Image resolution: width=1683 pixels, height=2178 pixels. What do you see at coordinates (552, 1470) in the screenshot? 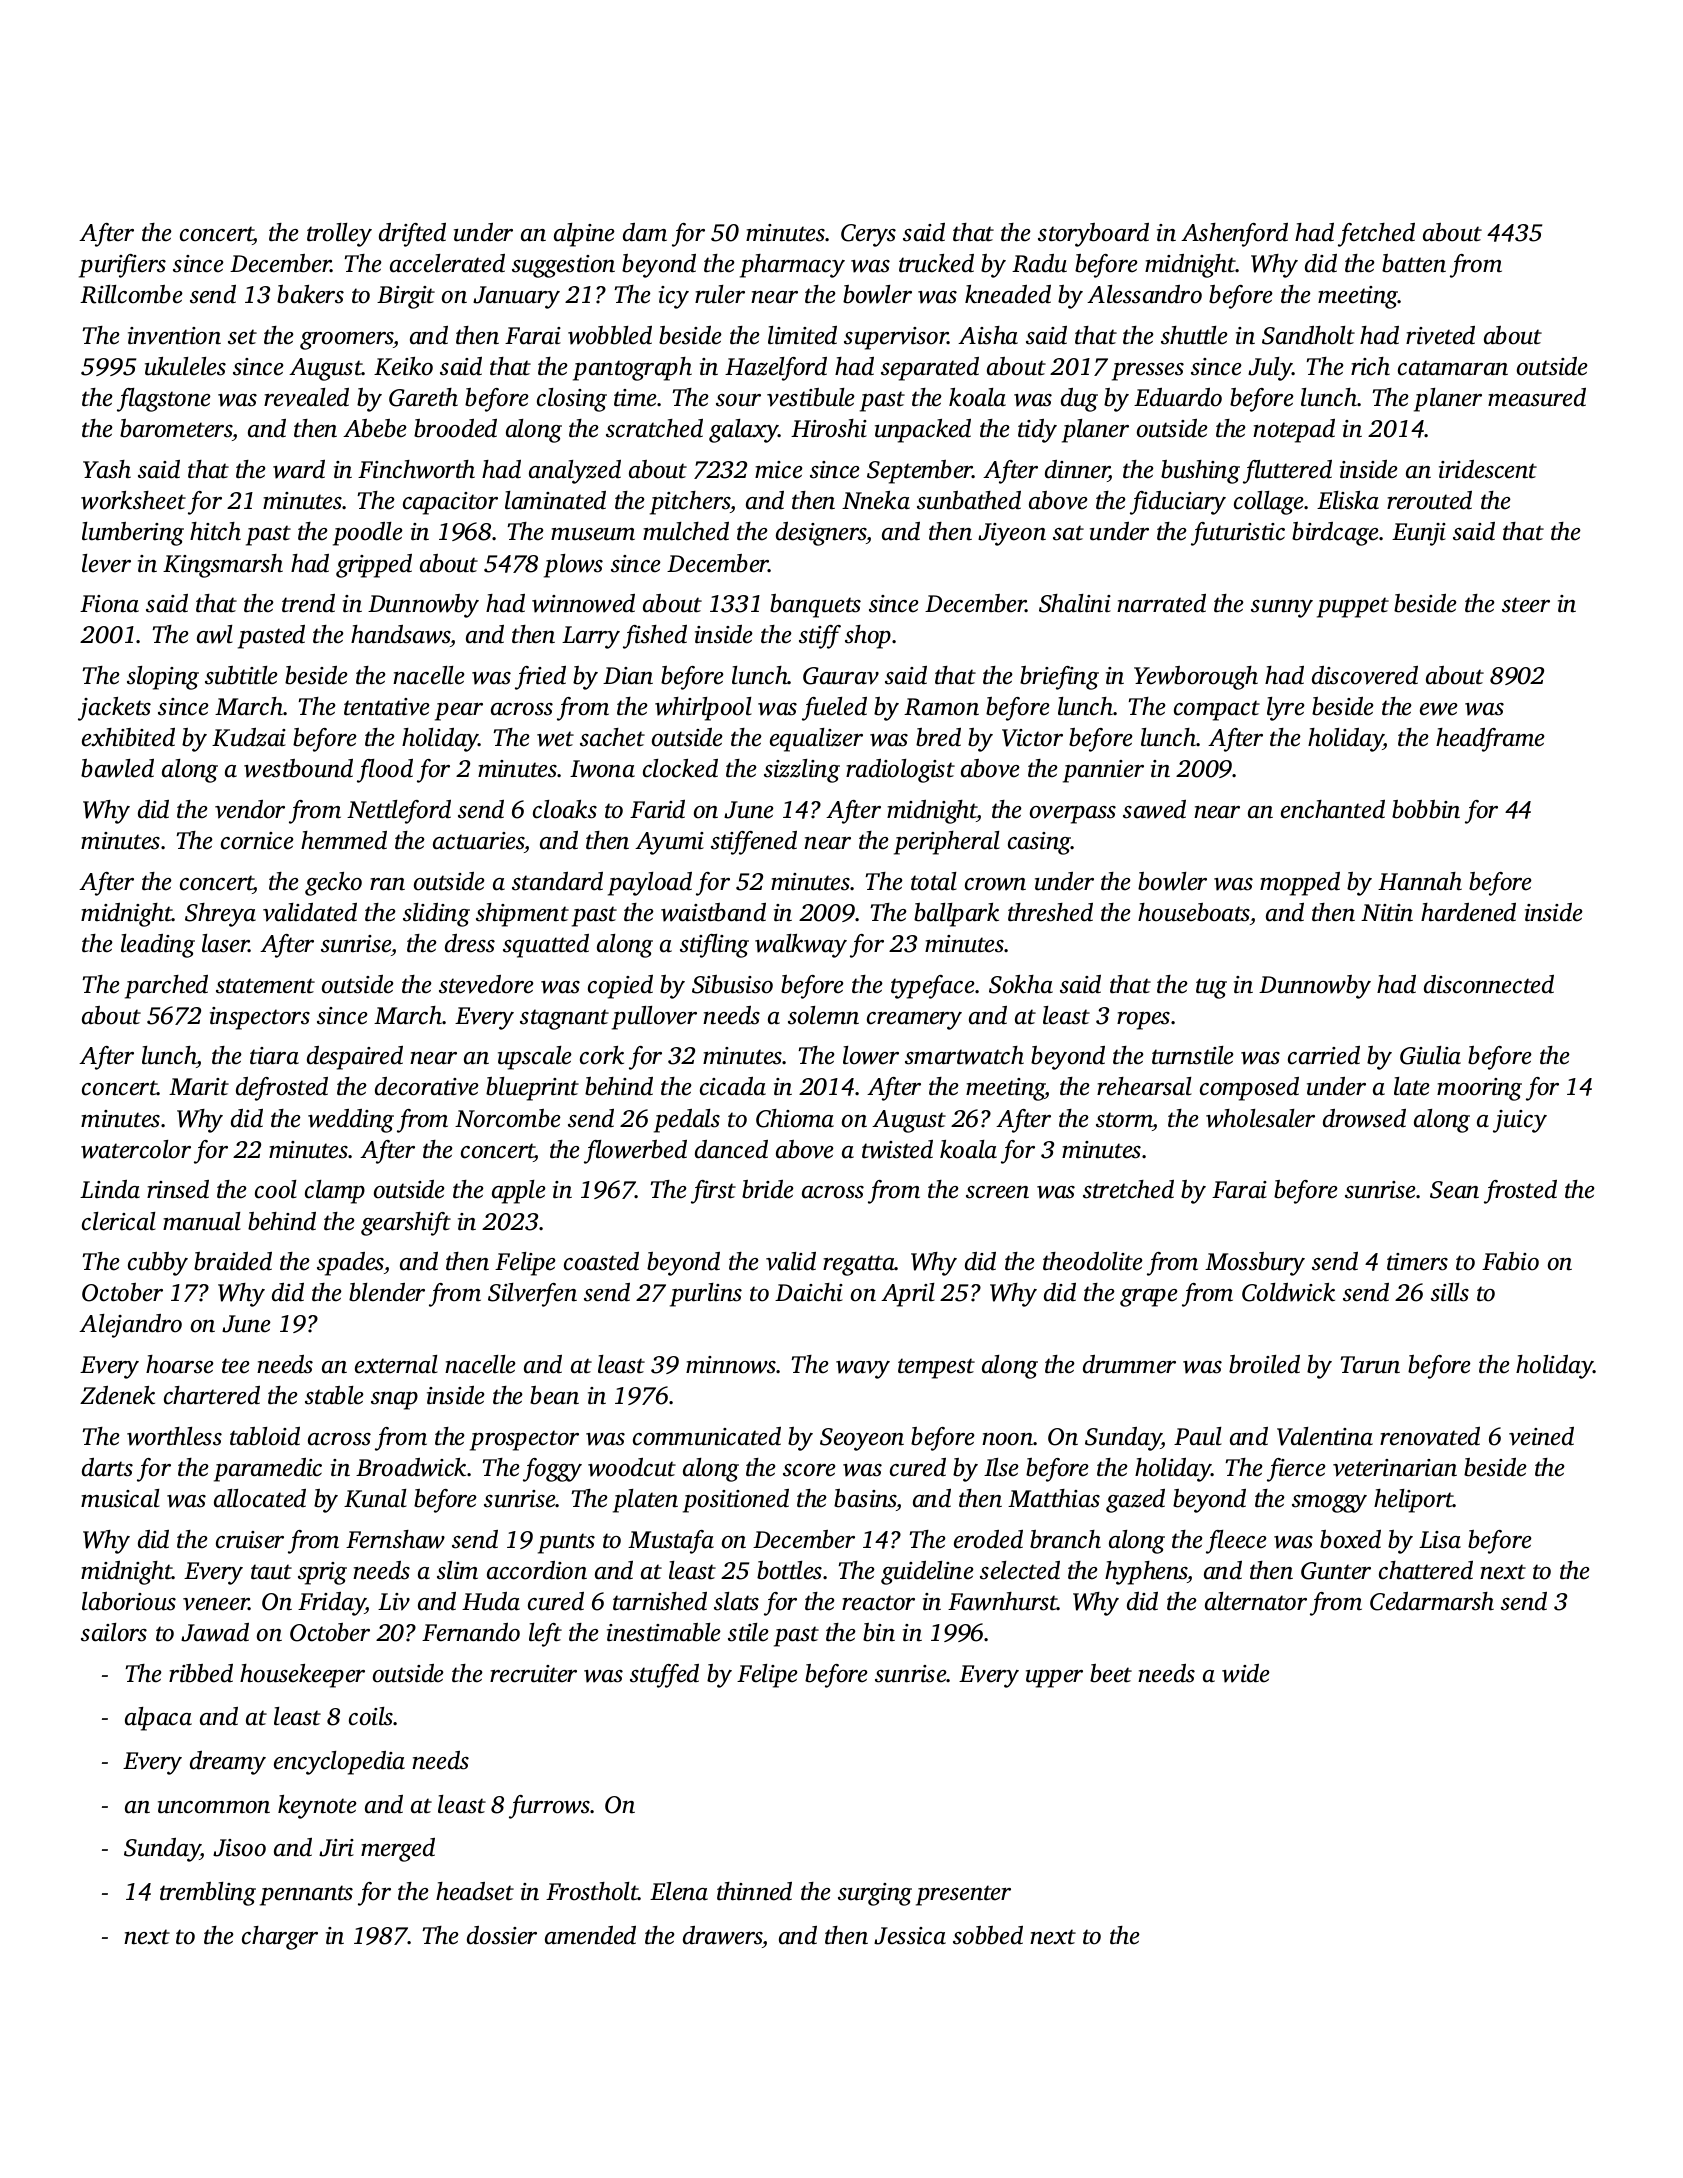
I see `foggy` at bounding box center [552, 1470].
